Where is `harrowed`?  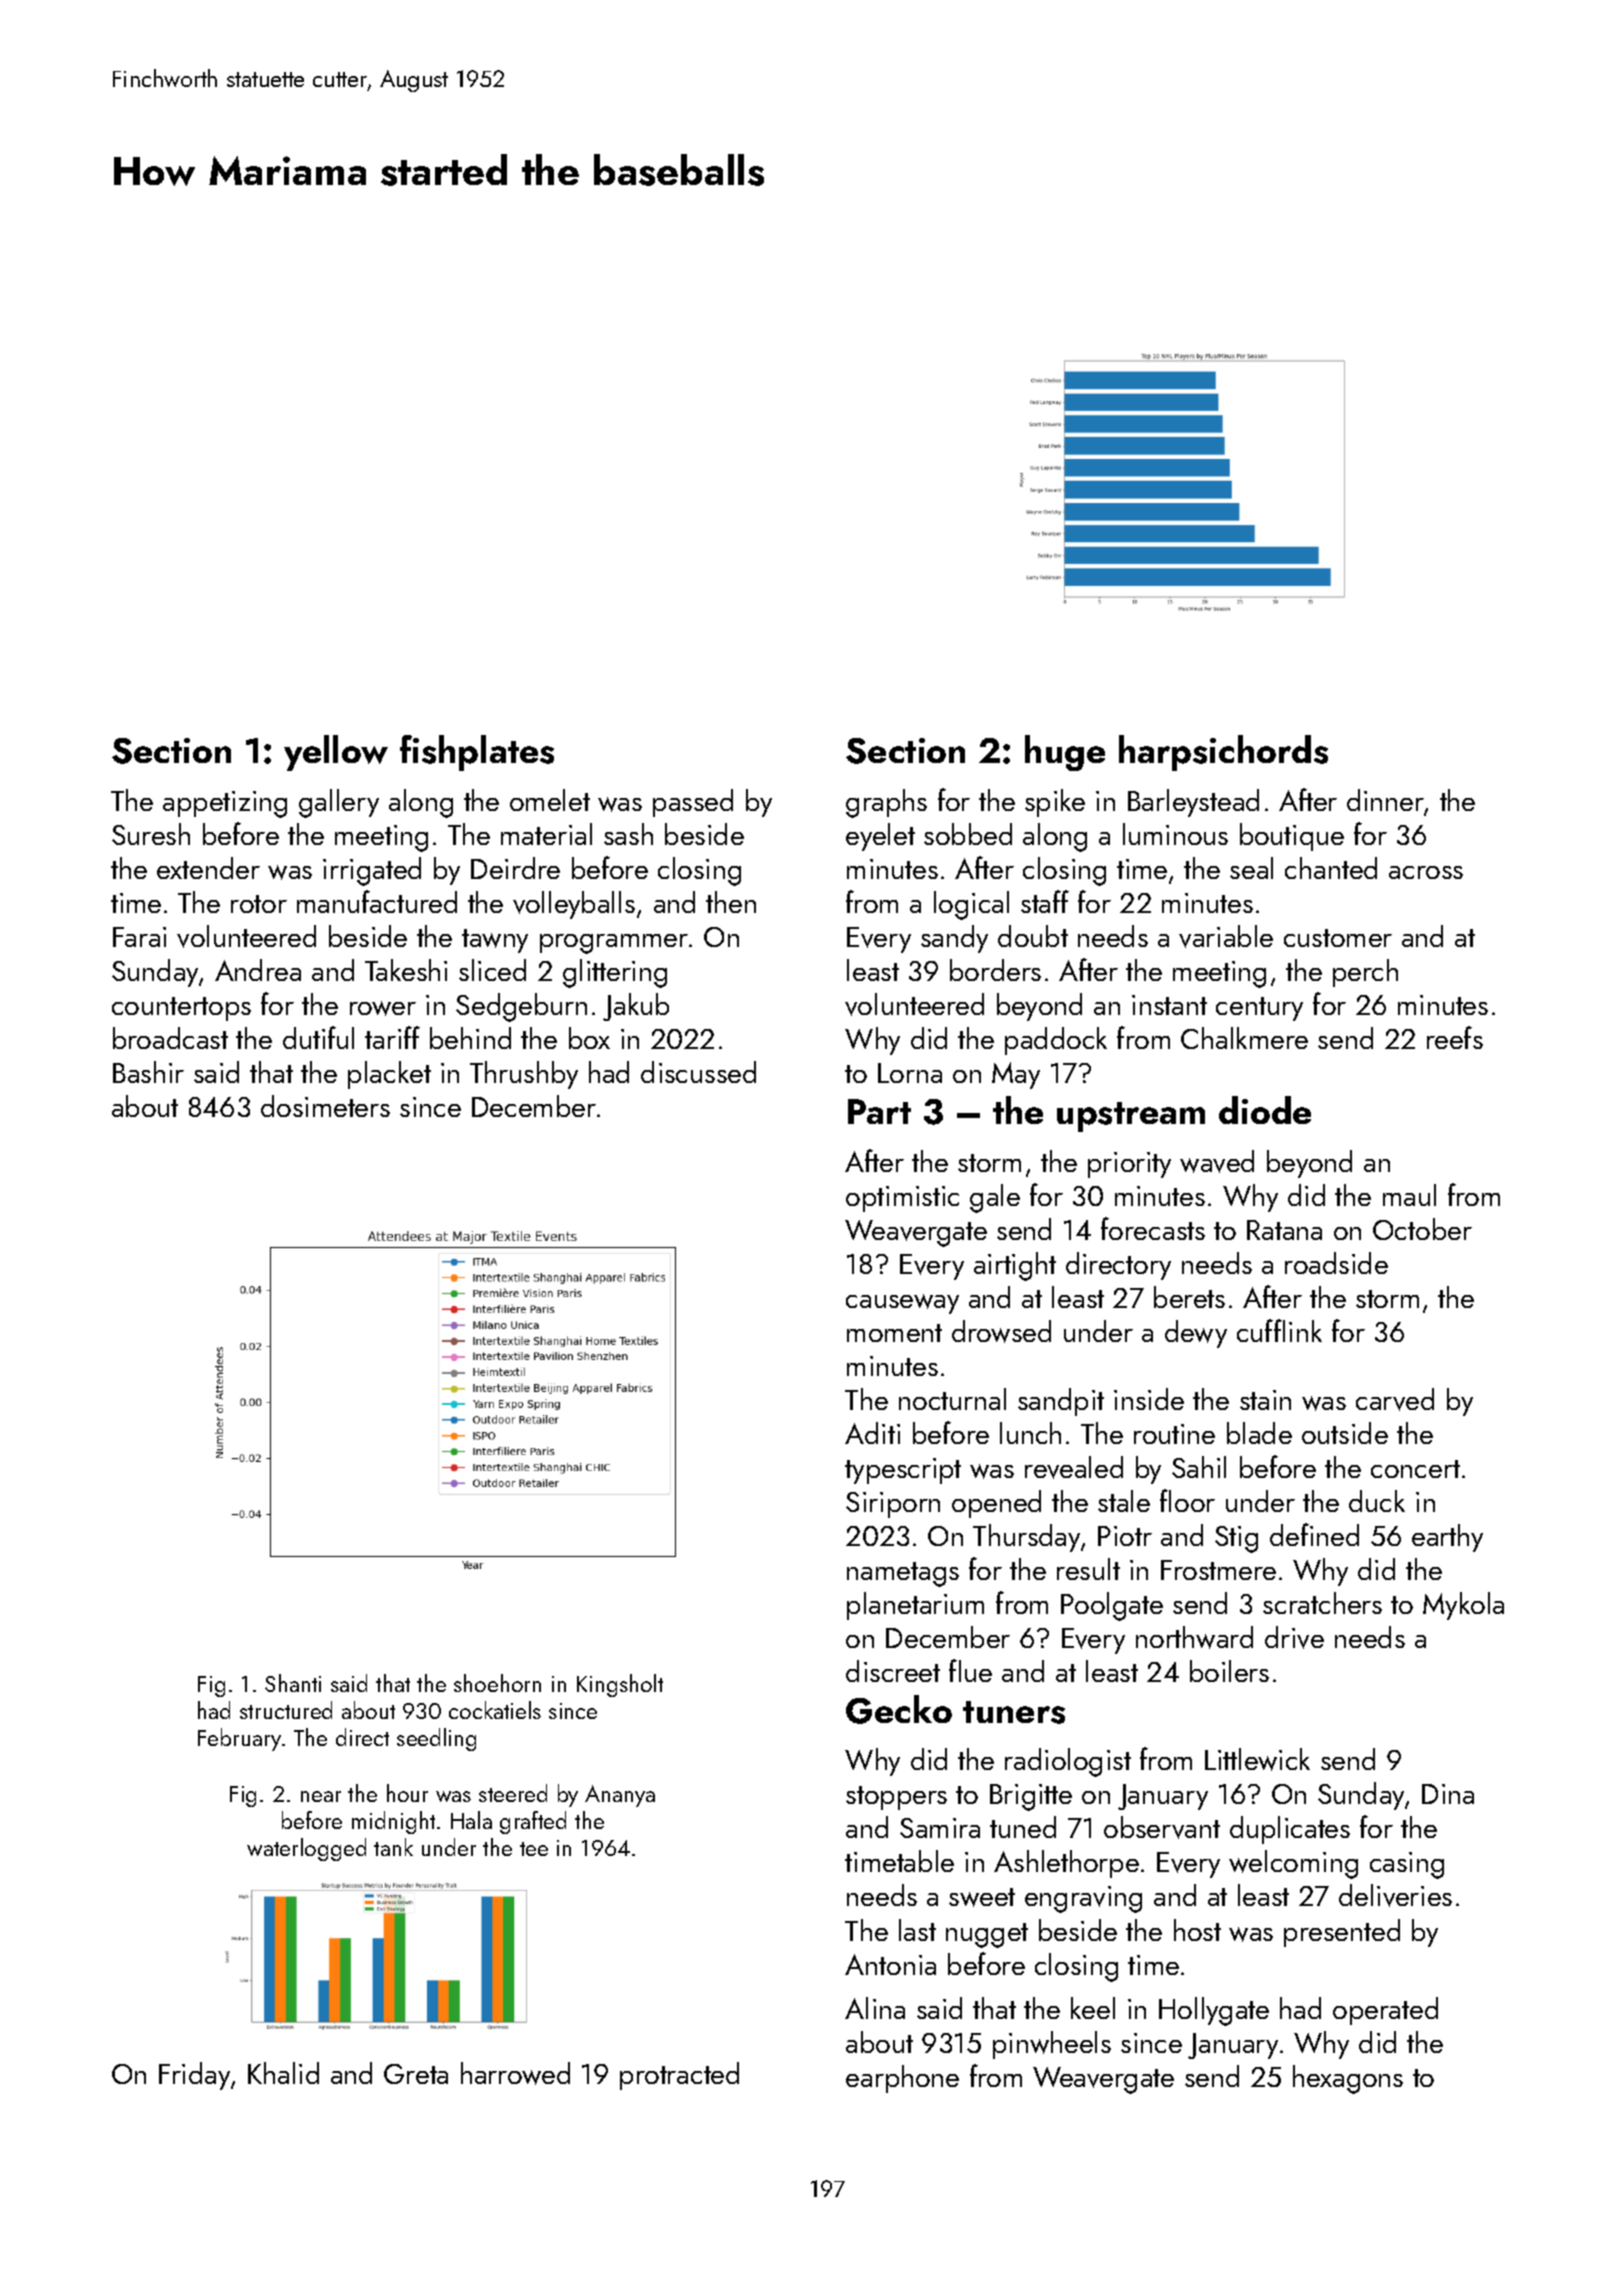 harrowed is located at coordinates (515, 2073).
